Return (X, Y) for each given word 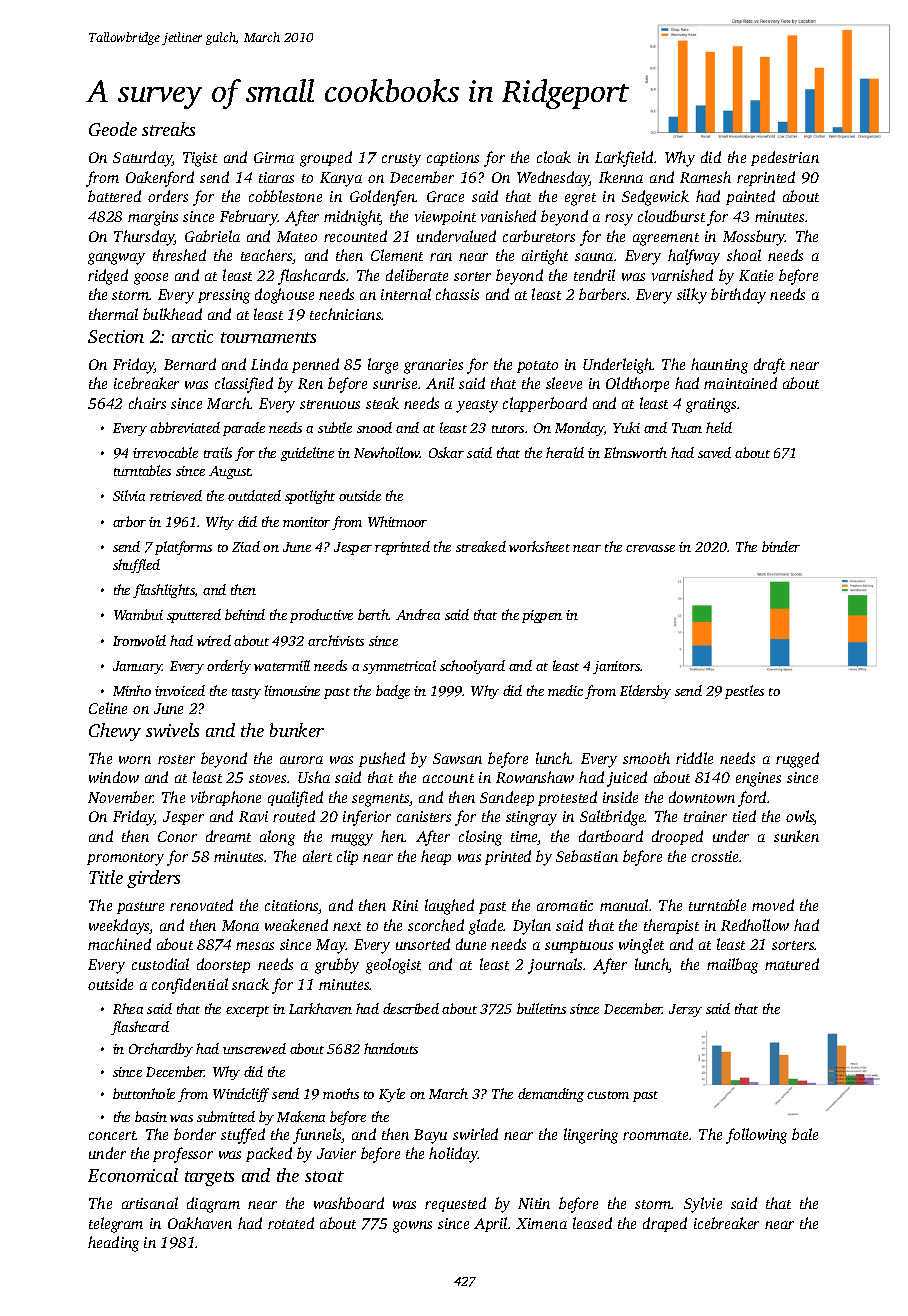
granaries (433, 366)
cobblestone (285, 196)
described (411, 1008)
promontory (125, 859)
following (756, 1136)
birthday (738, 296)
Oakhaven (200, 1223)
